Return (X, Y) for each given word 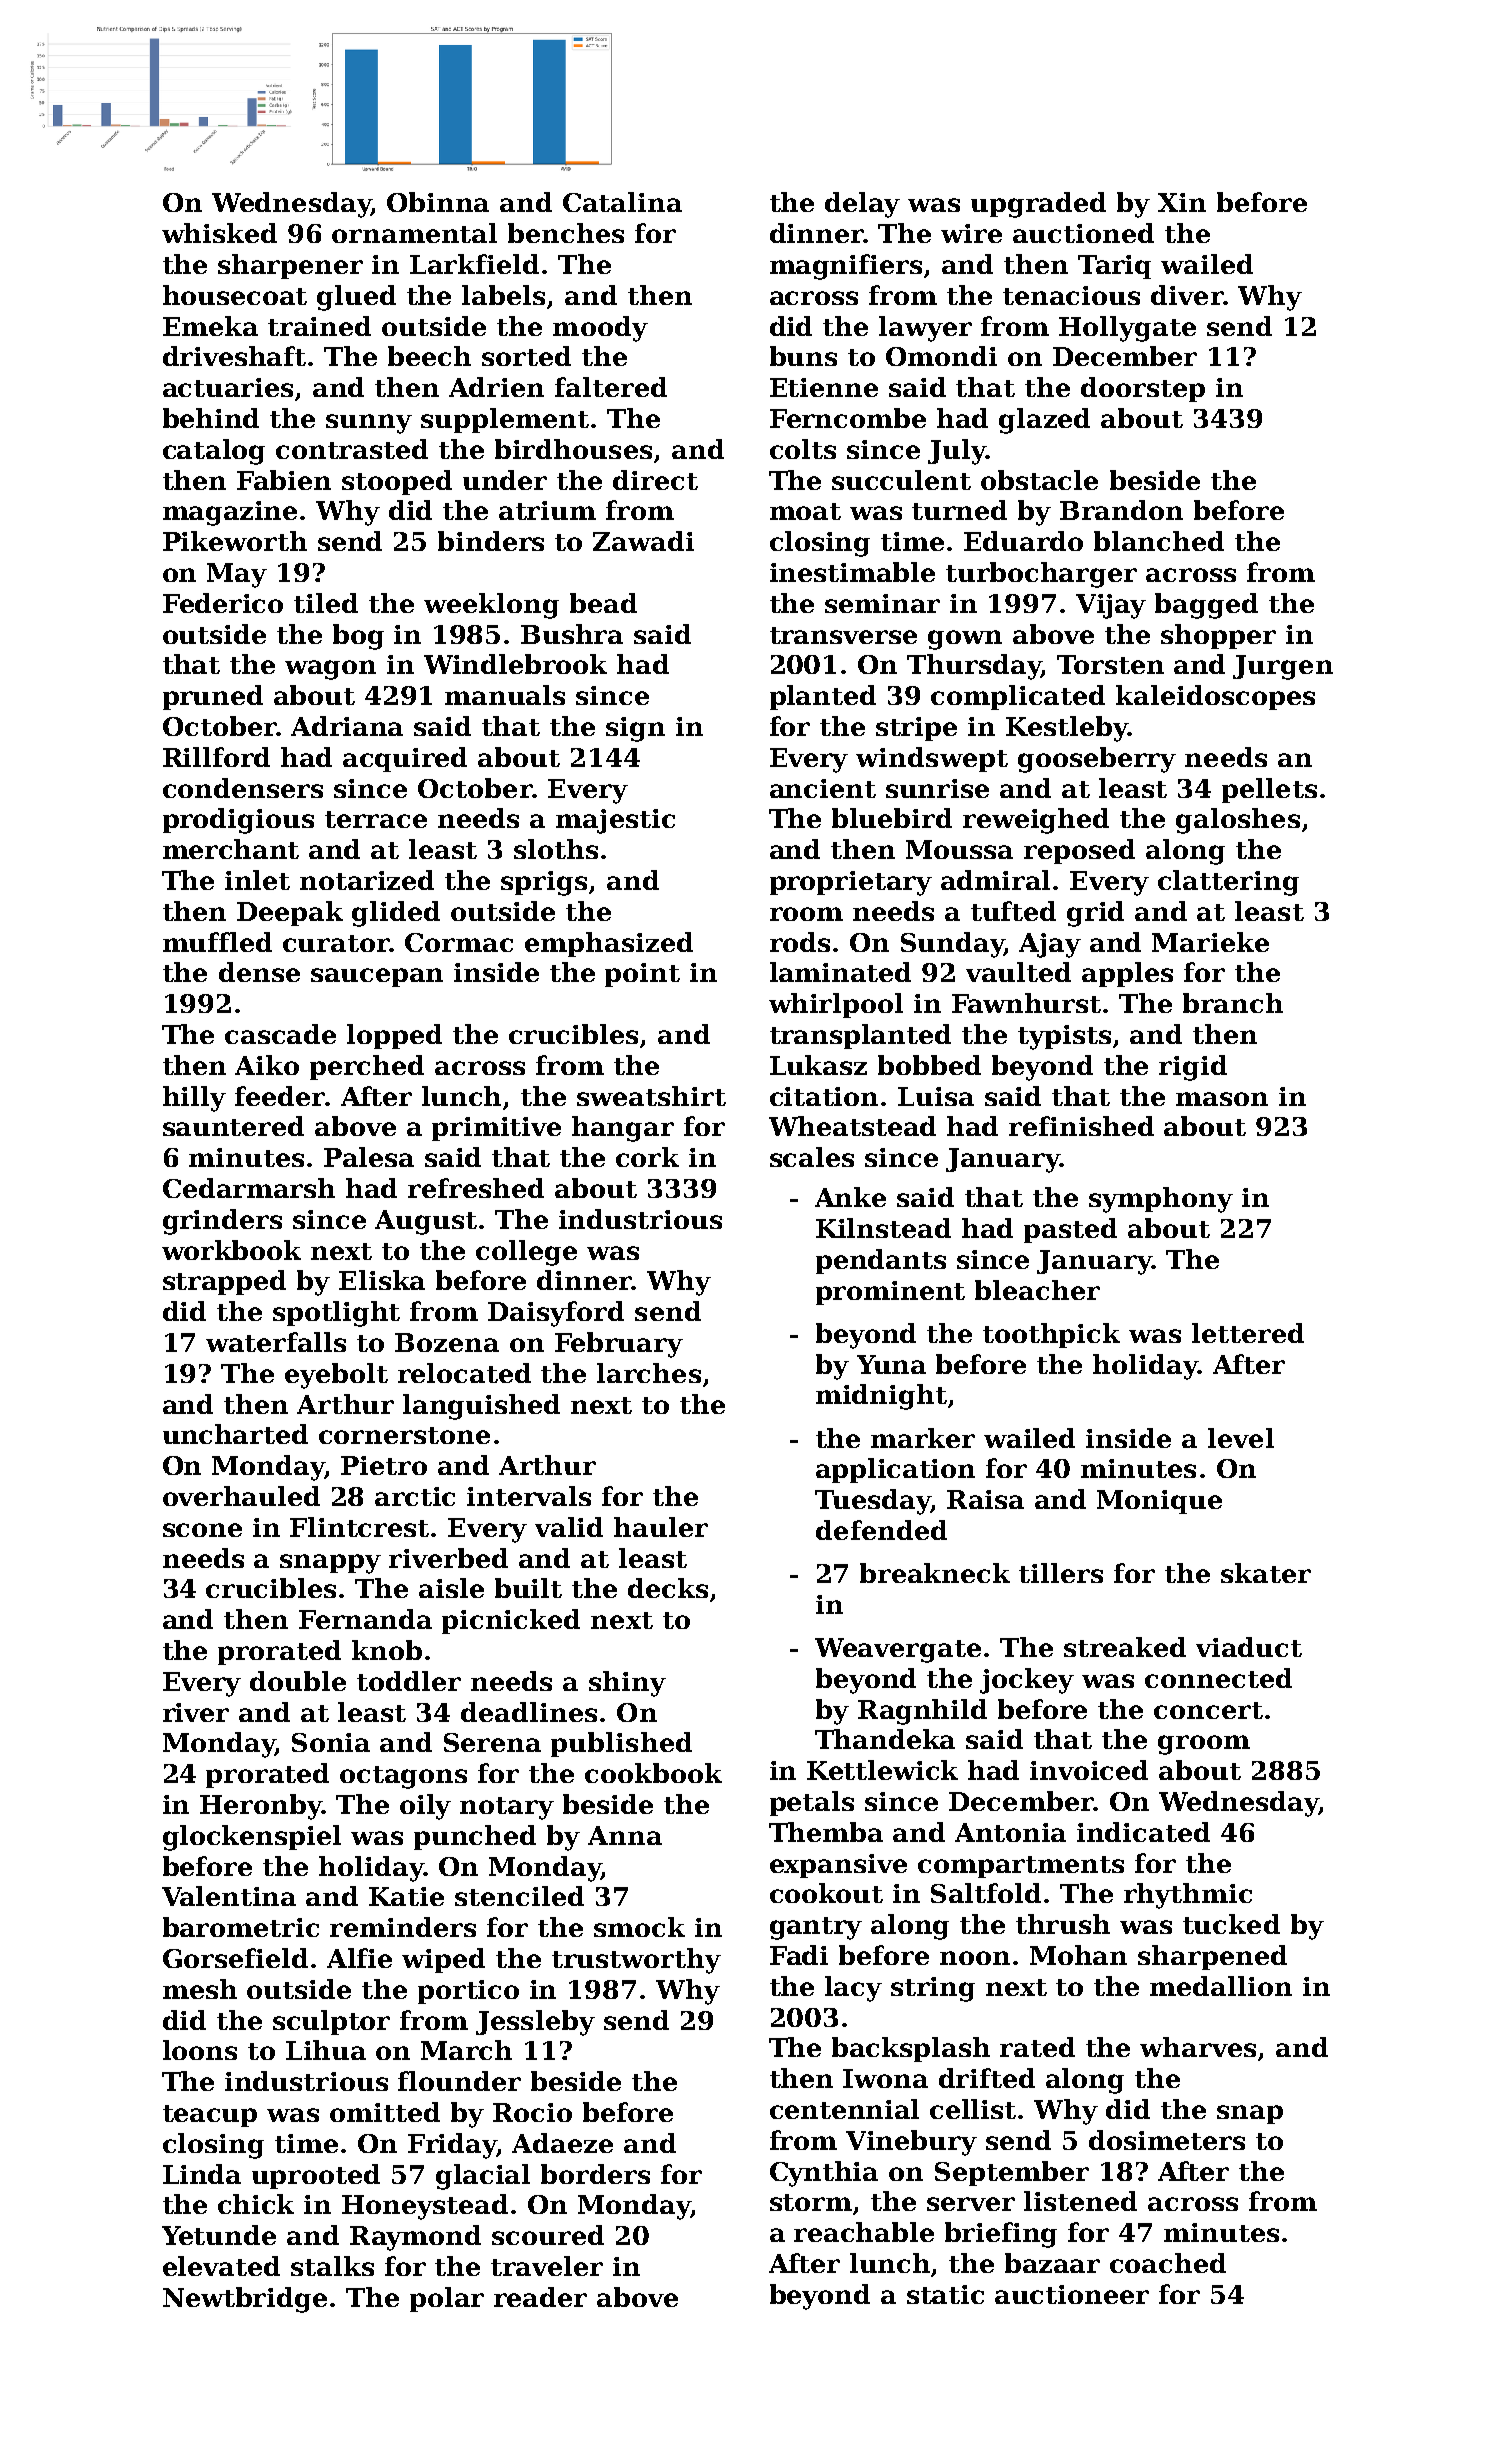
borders (595, 2174)
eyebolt (336, 1376)
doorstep (1143, 389)
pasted (1070, 1230)
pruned (213, 697)
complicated (1018, 697)
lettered (1248, 1333)
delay (862, 205)
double (298, 1681)
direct (655, 480)
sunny (369, 424)
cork (647, 1157)
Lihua (326, 2050)
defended (881, 1530)
